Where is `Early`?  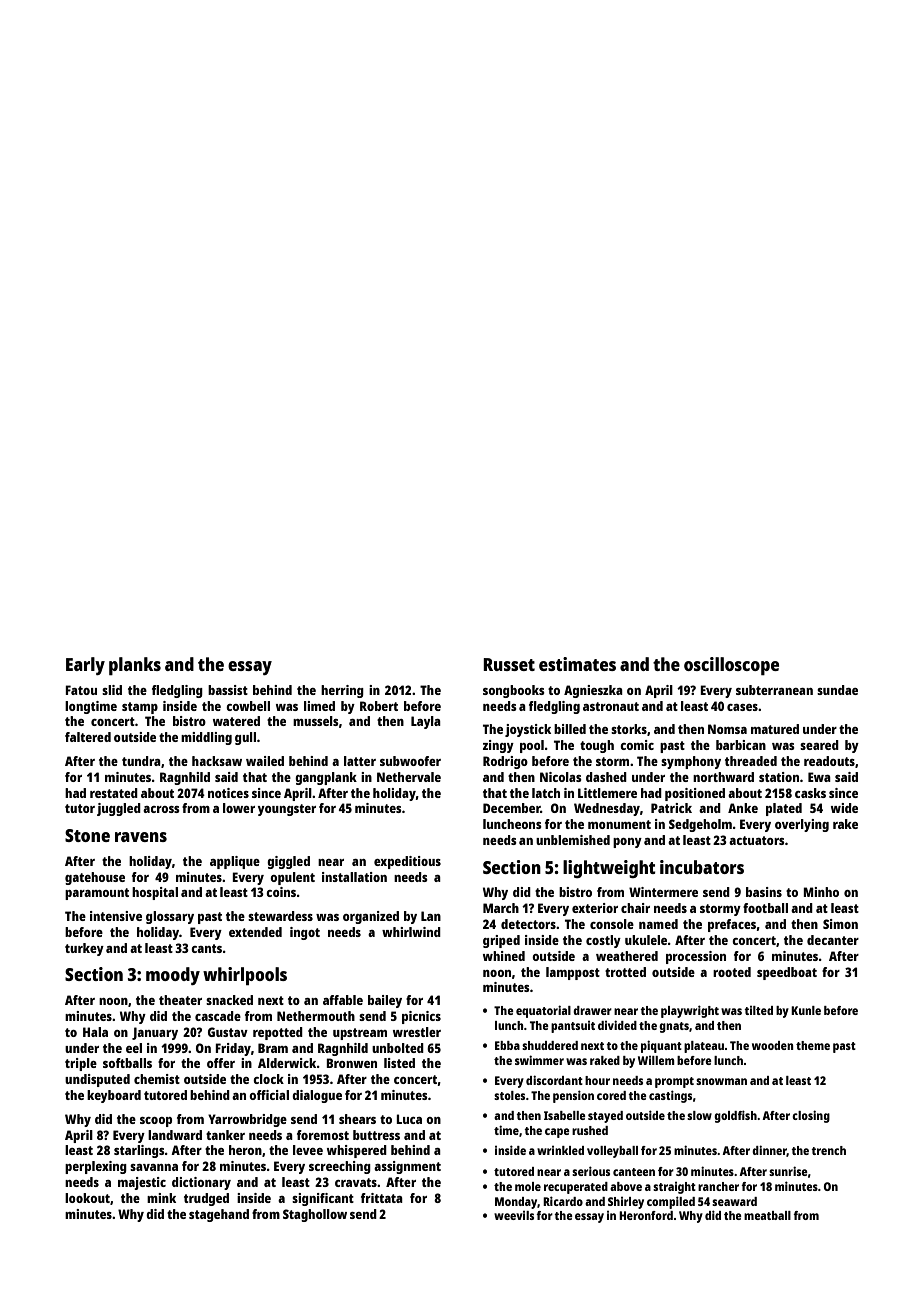 Early is located at coordinates (85, 666).
